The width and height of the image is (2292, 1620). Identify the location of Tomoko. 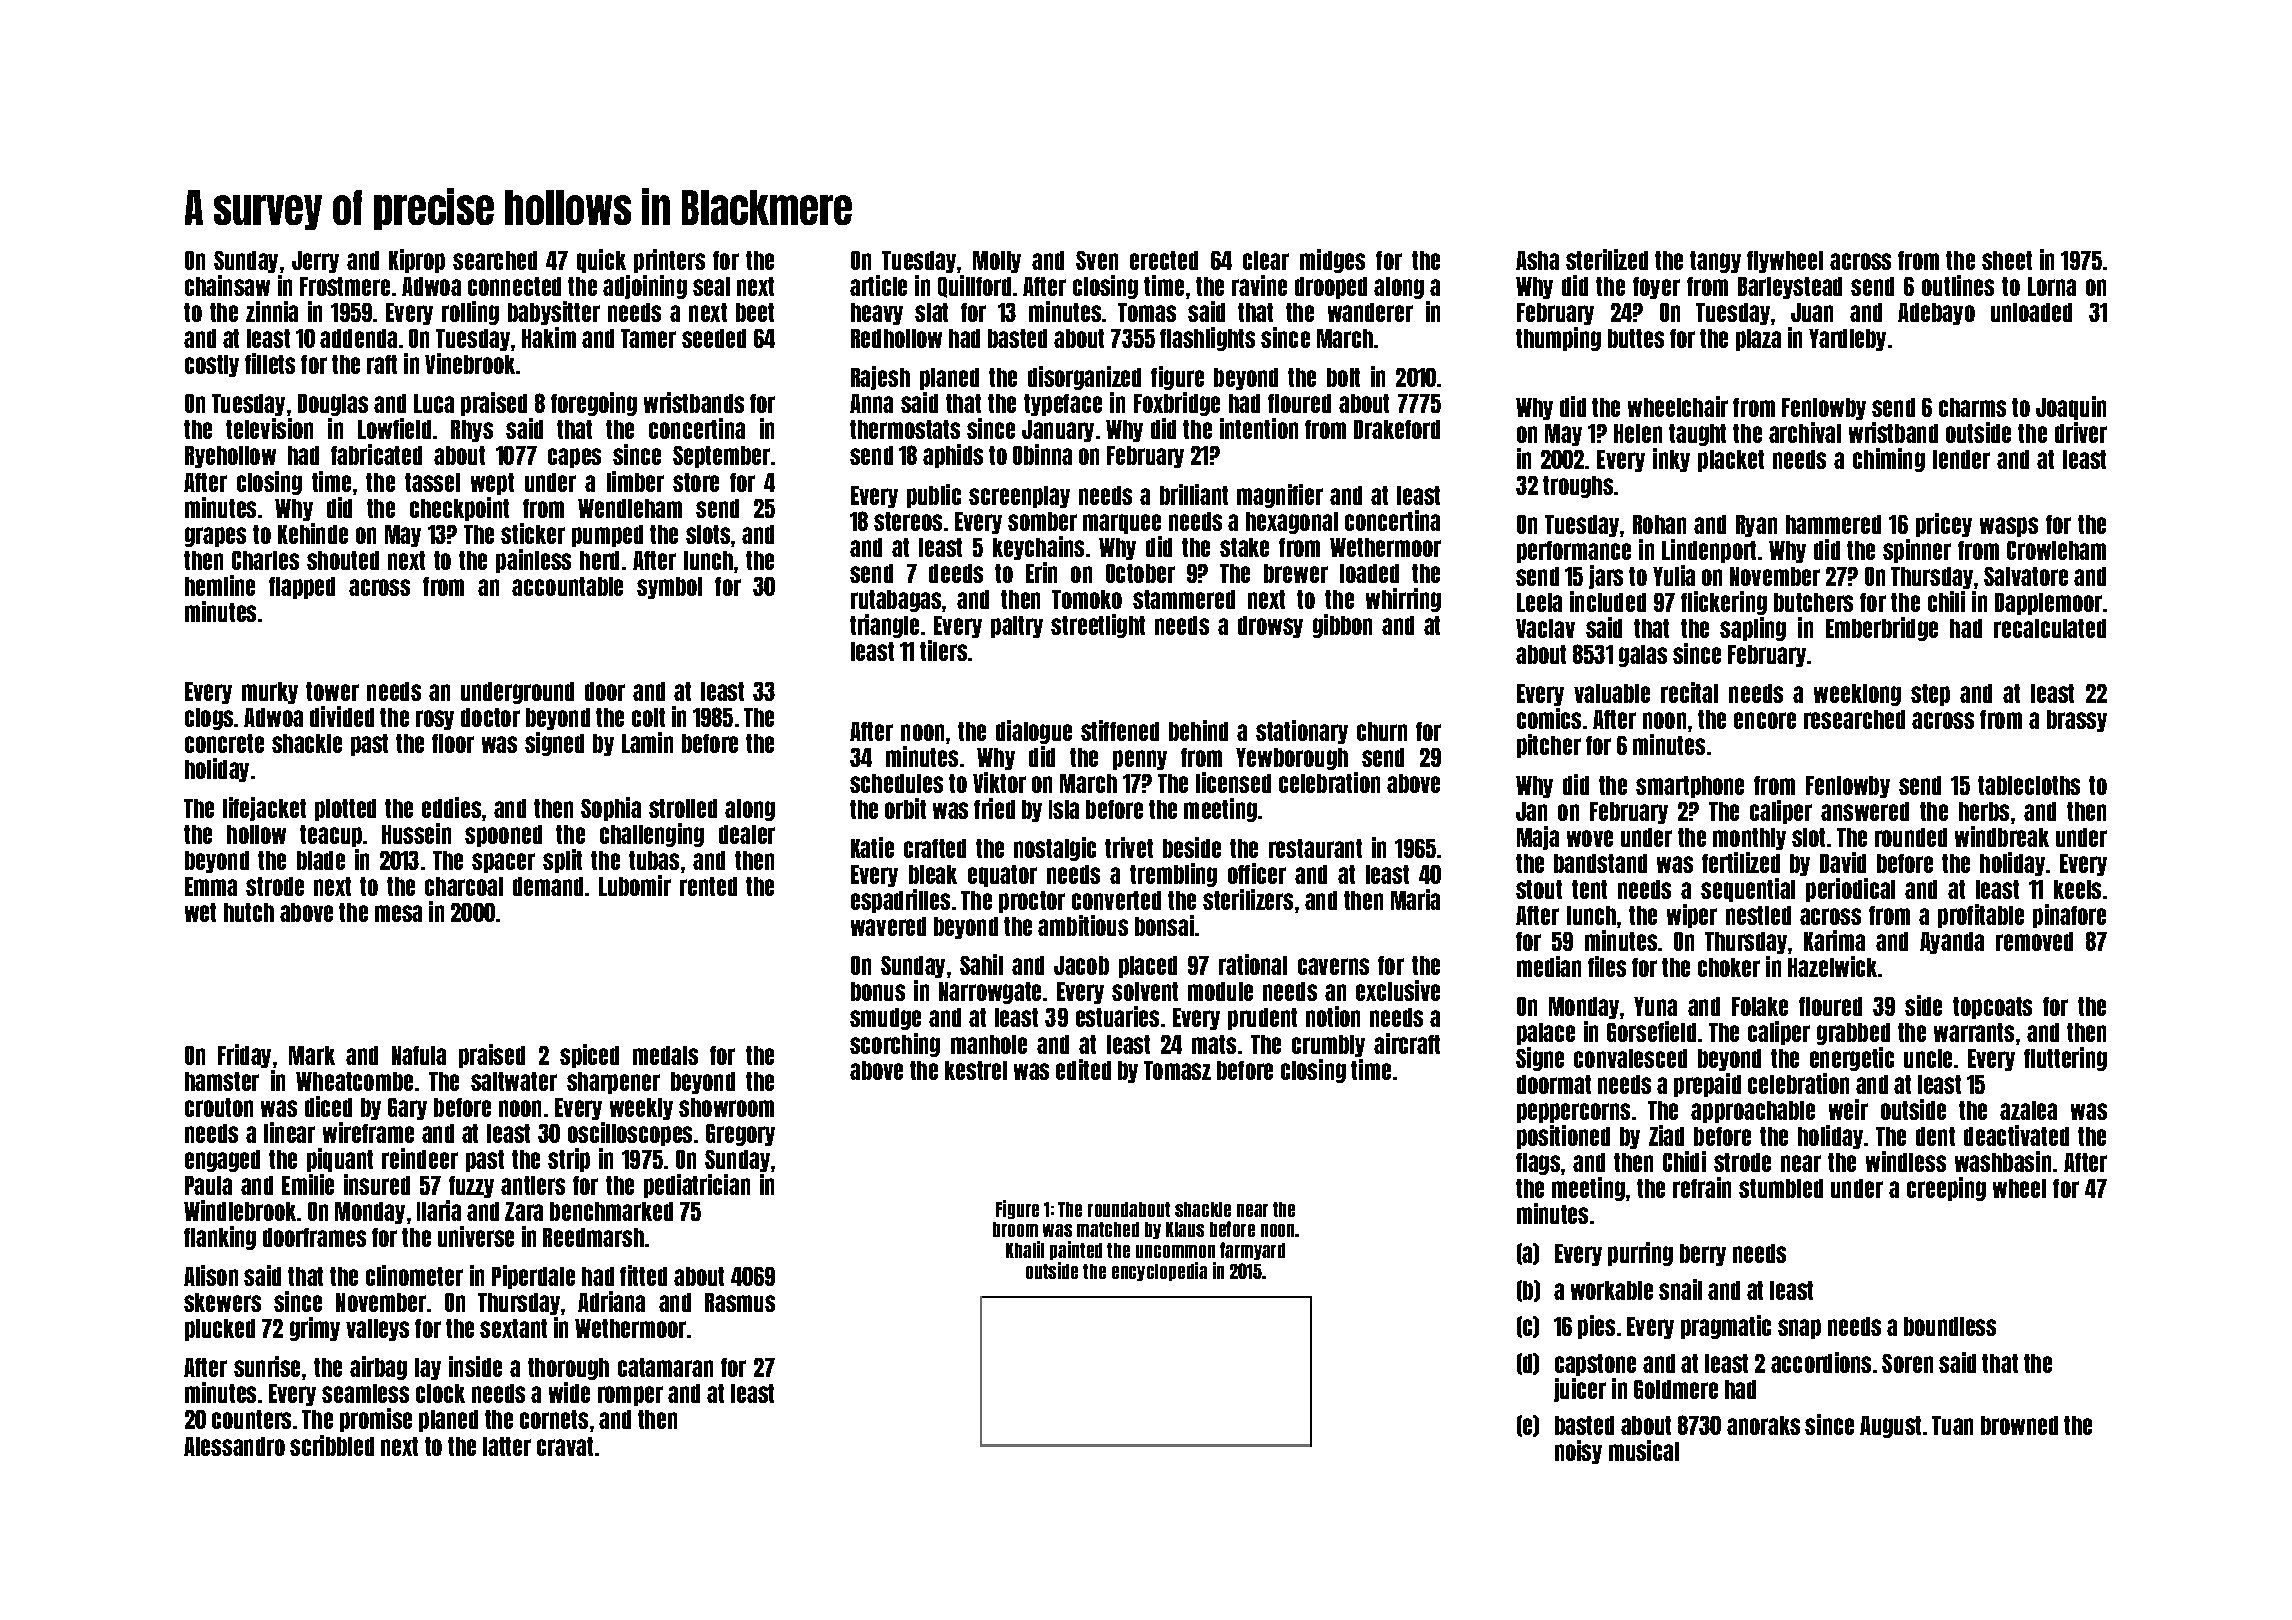
(1087, 599).
